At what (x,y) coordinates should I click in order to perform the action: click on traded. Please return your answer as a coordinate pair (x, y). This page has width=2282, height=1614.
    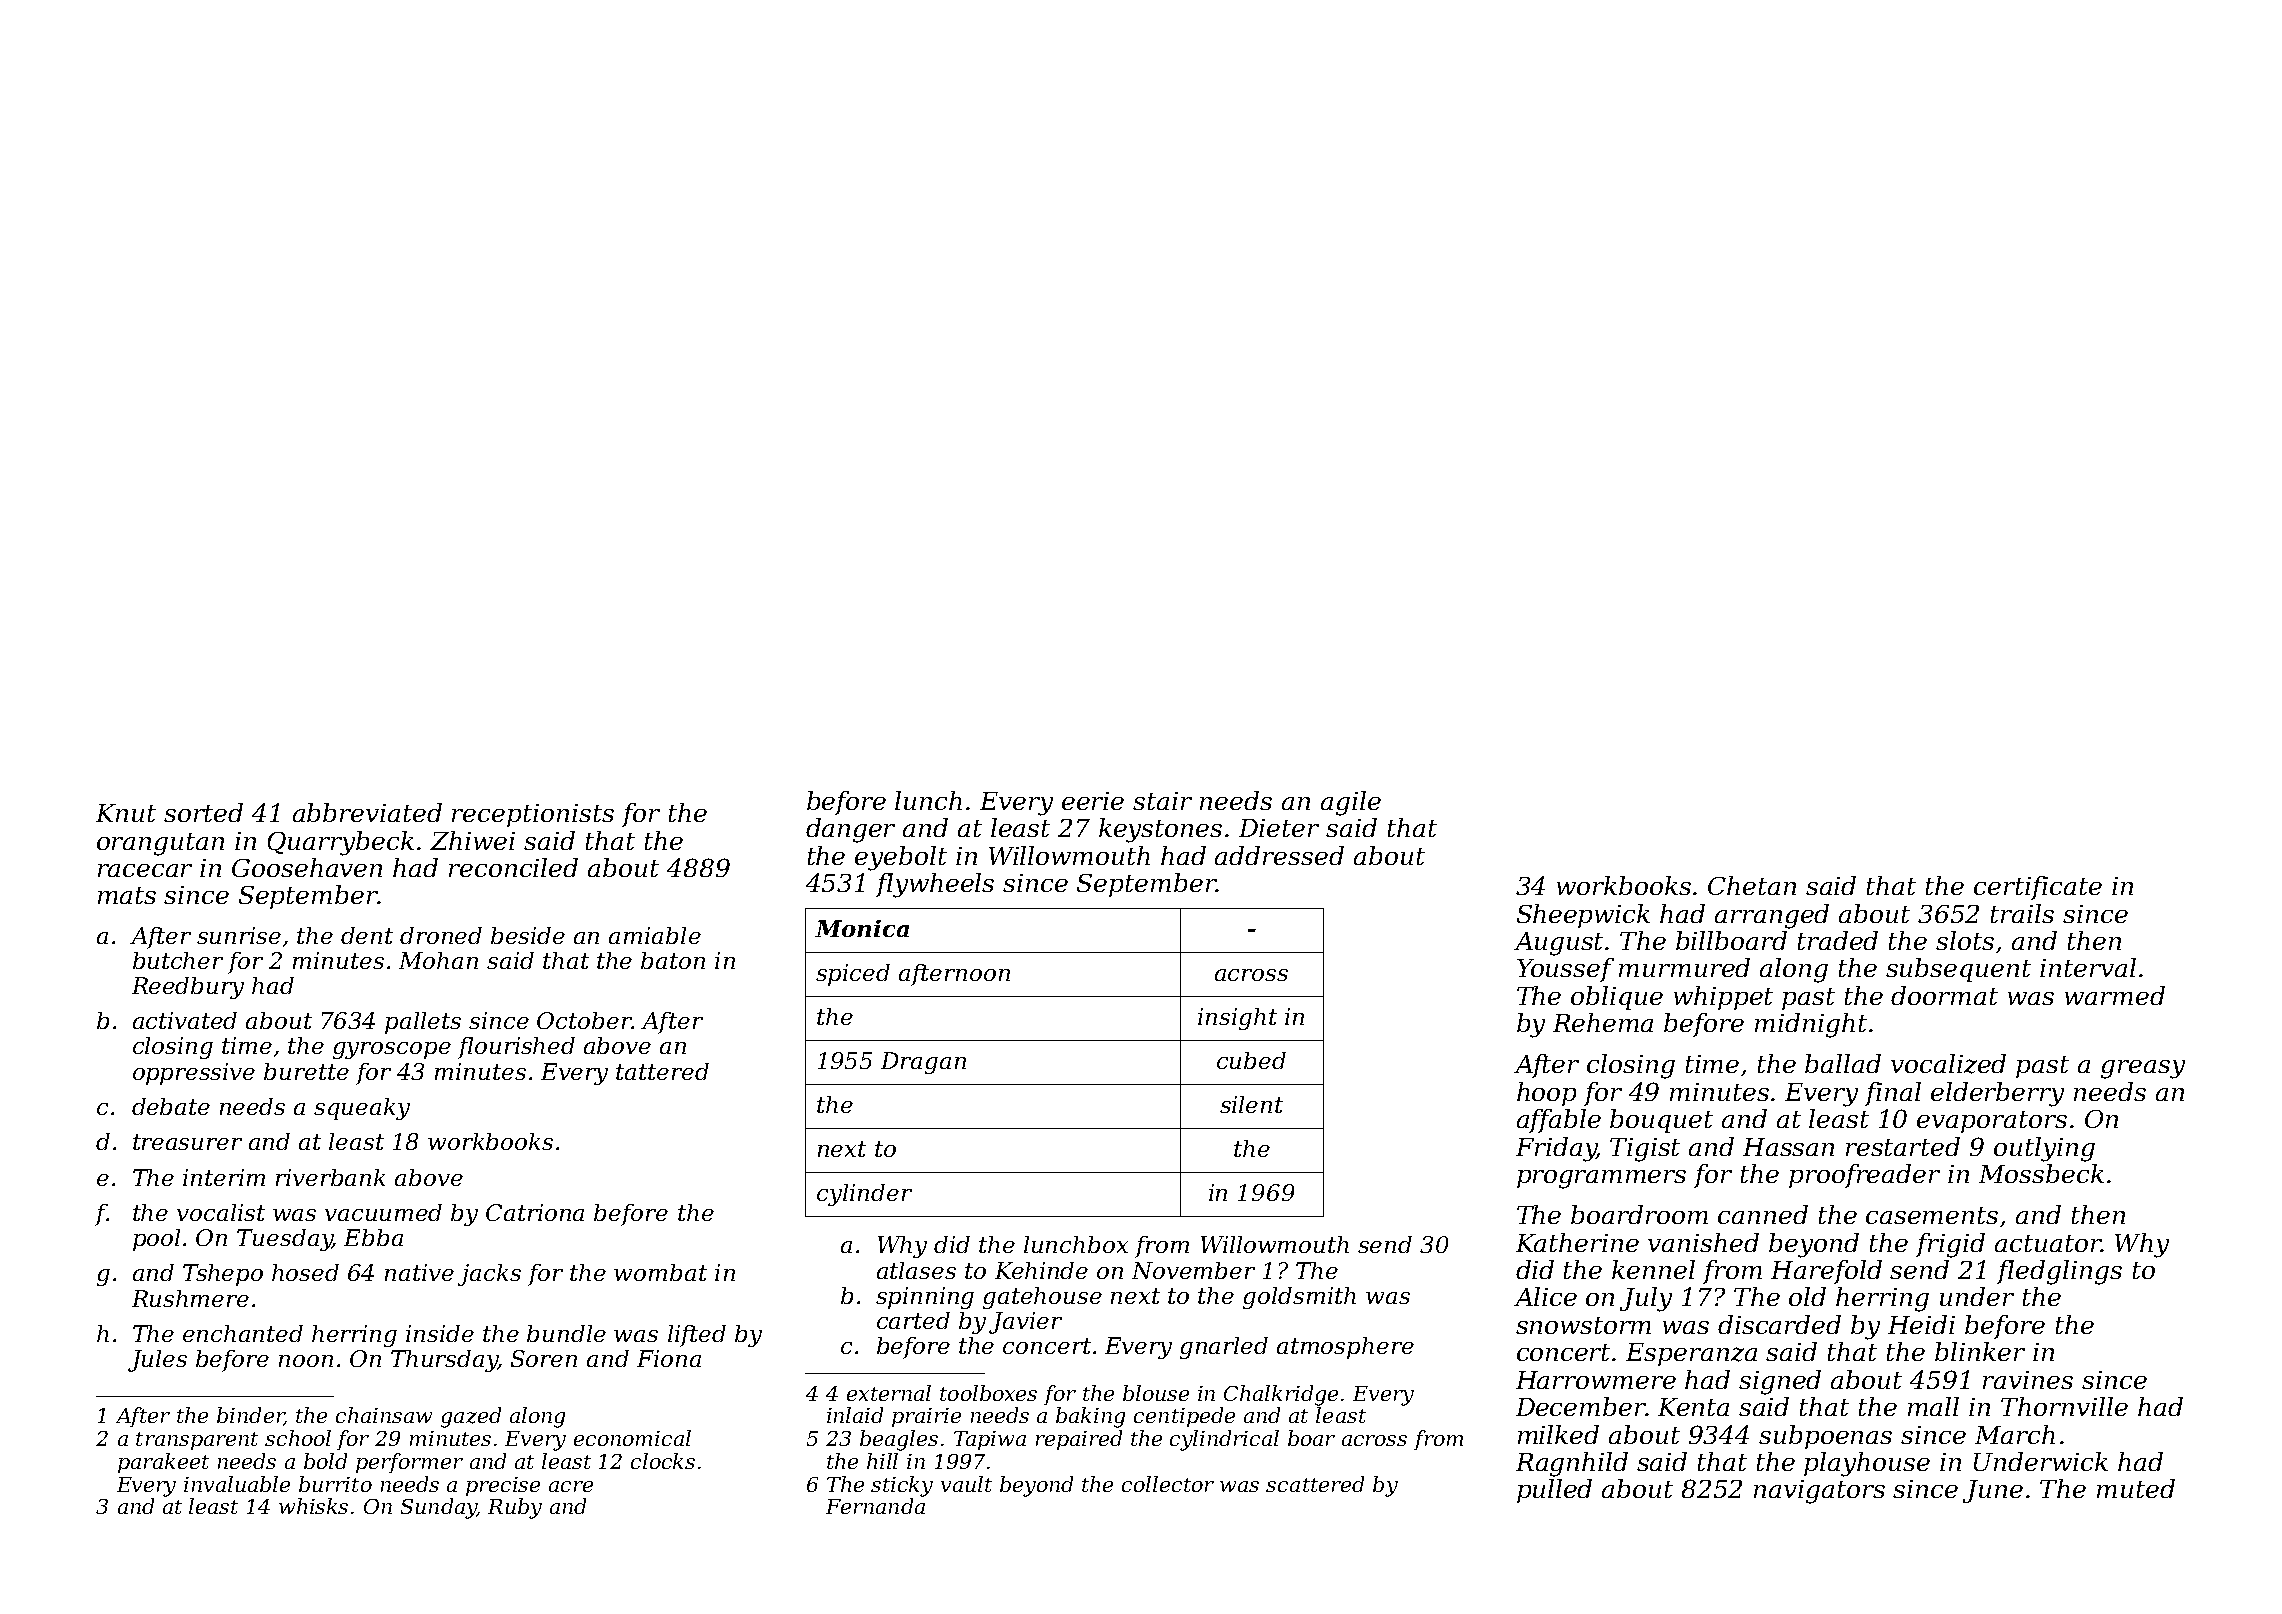
    Looking at the image, I should click on (1838, 940).
